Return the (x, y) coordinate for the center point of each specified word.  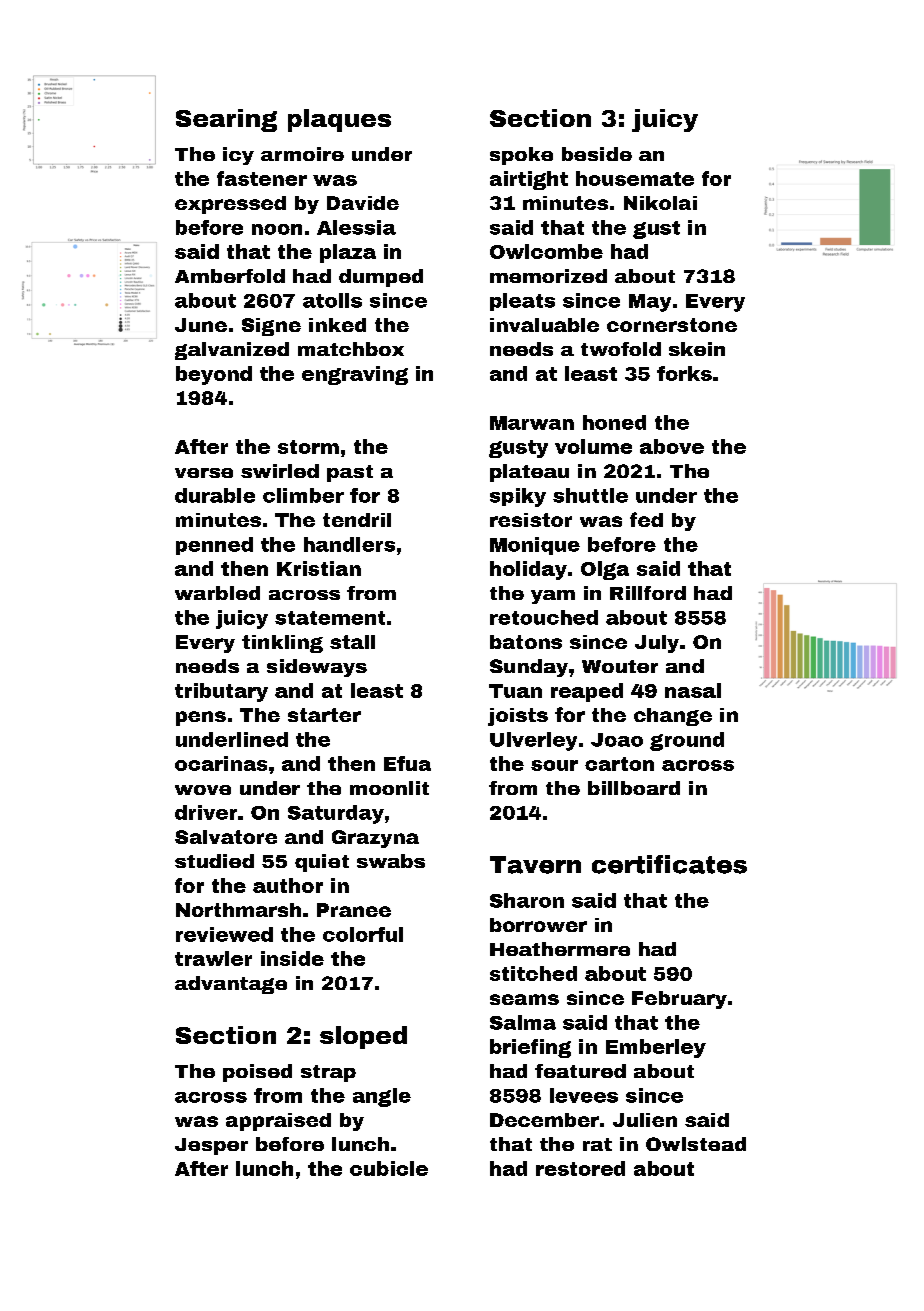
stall (352, 642)
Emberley (656, 1048)
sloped (363, 1037)
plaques (339, 120)
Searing (226, 120)
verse (204, 473)
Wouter (620, 666)
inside (292, 958)
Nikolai (660, 203)
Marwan (532, 423)
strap (328, 1073)
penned (214, 546)
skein (697, 349)
